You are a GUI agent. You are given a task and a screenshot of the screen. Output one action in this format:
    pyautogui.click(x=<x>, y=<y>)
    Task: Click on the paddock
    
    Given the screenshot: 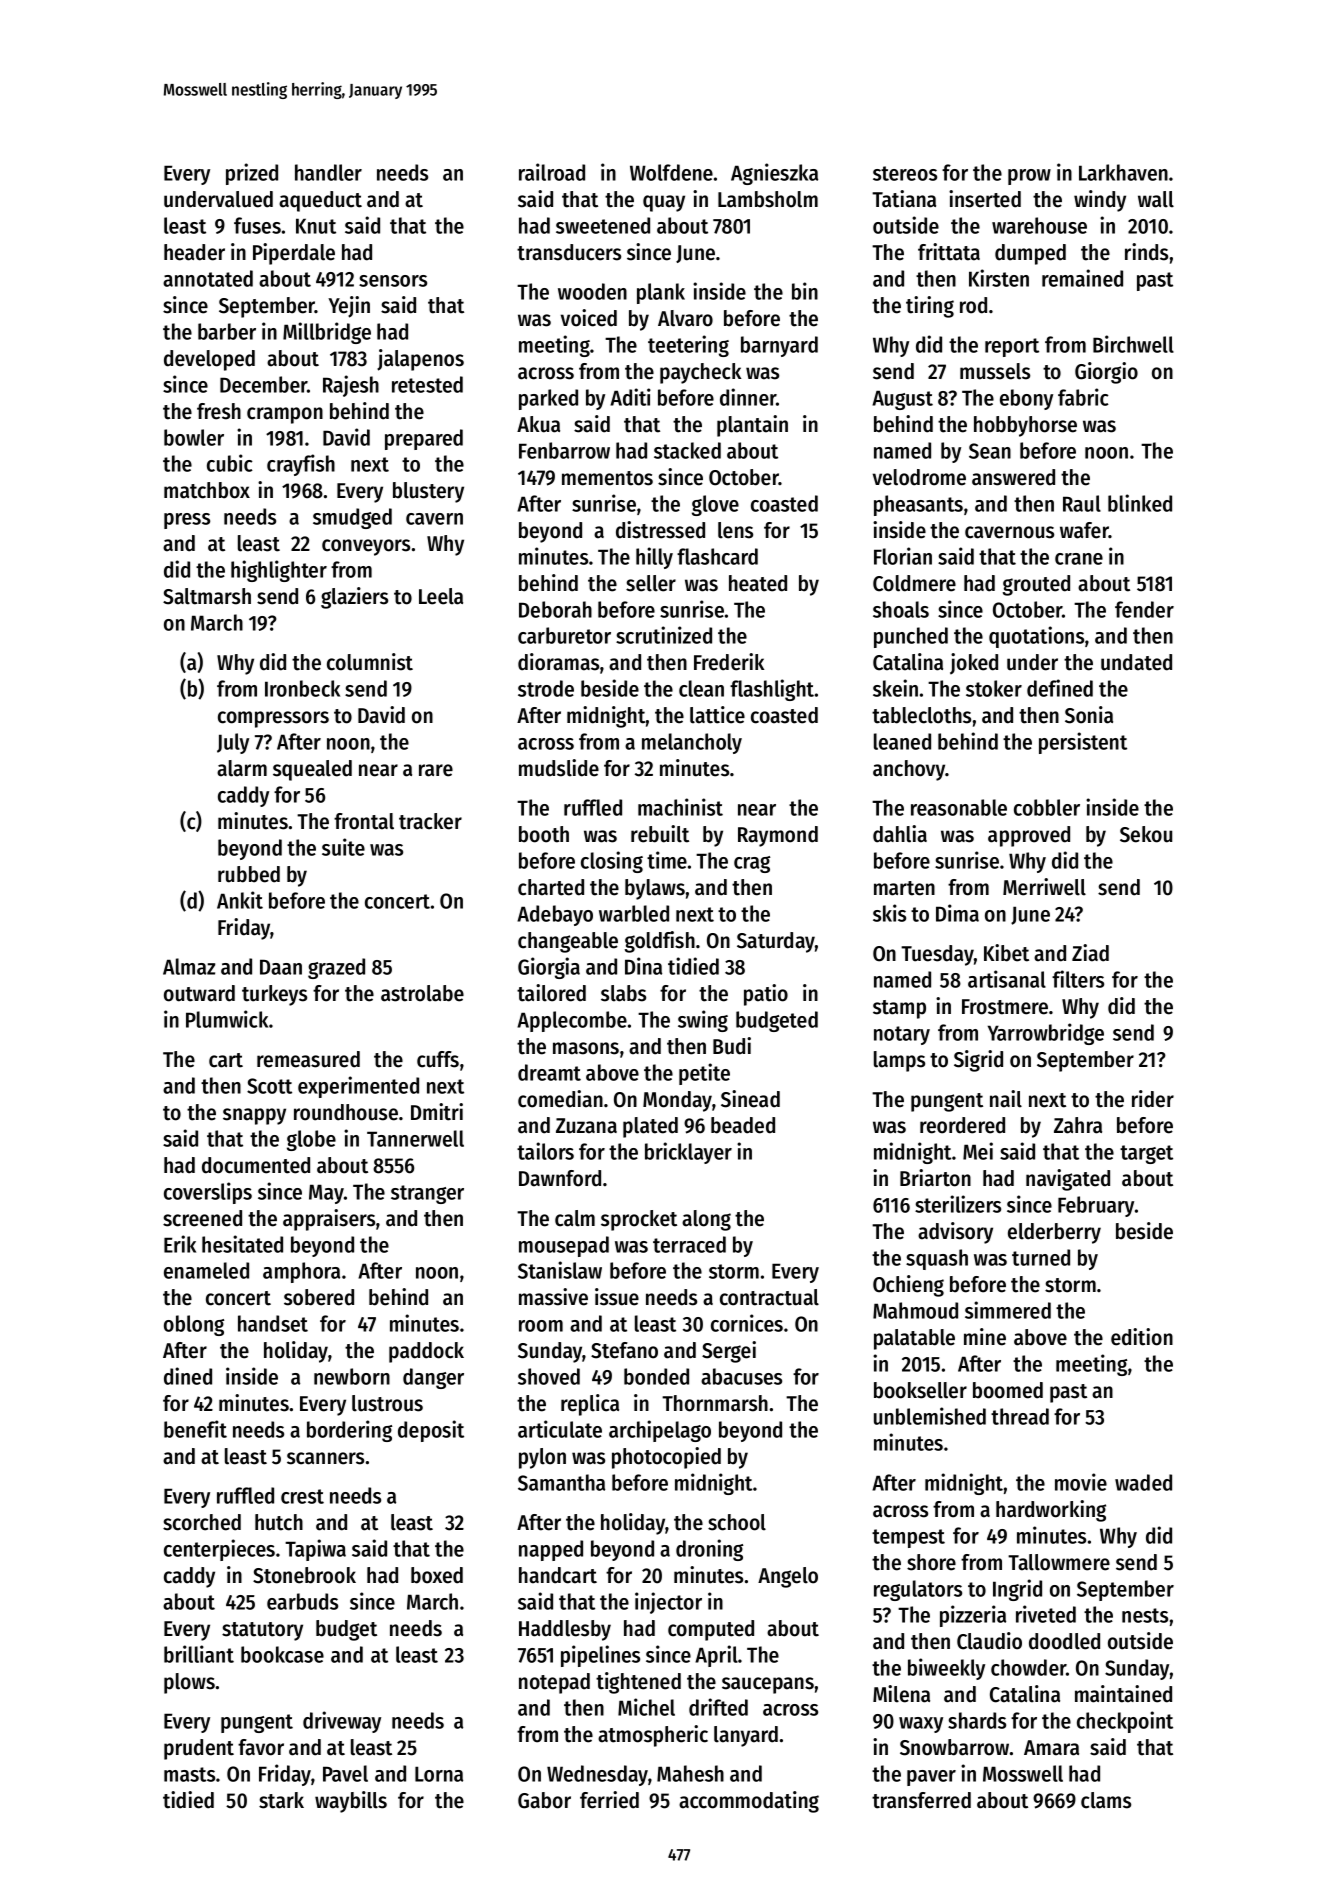 What is the action you would take?
    pyautogui.click(x=426, y=1352)
